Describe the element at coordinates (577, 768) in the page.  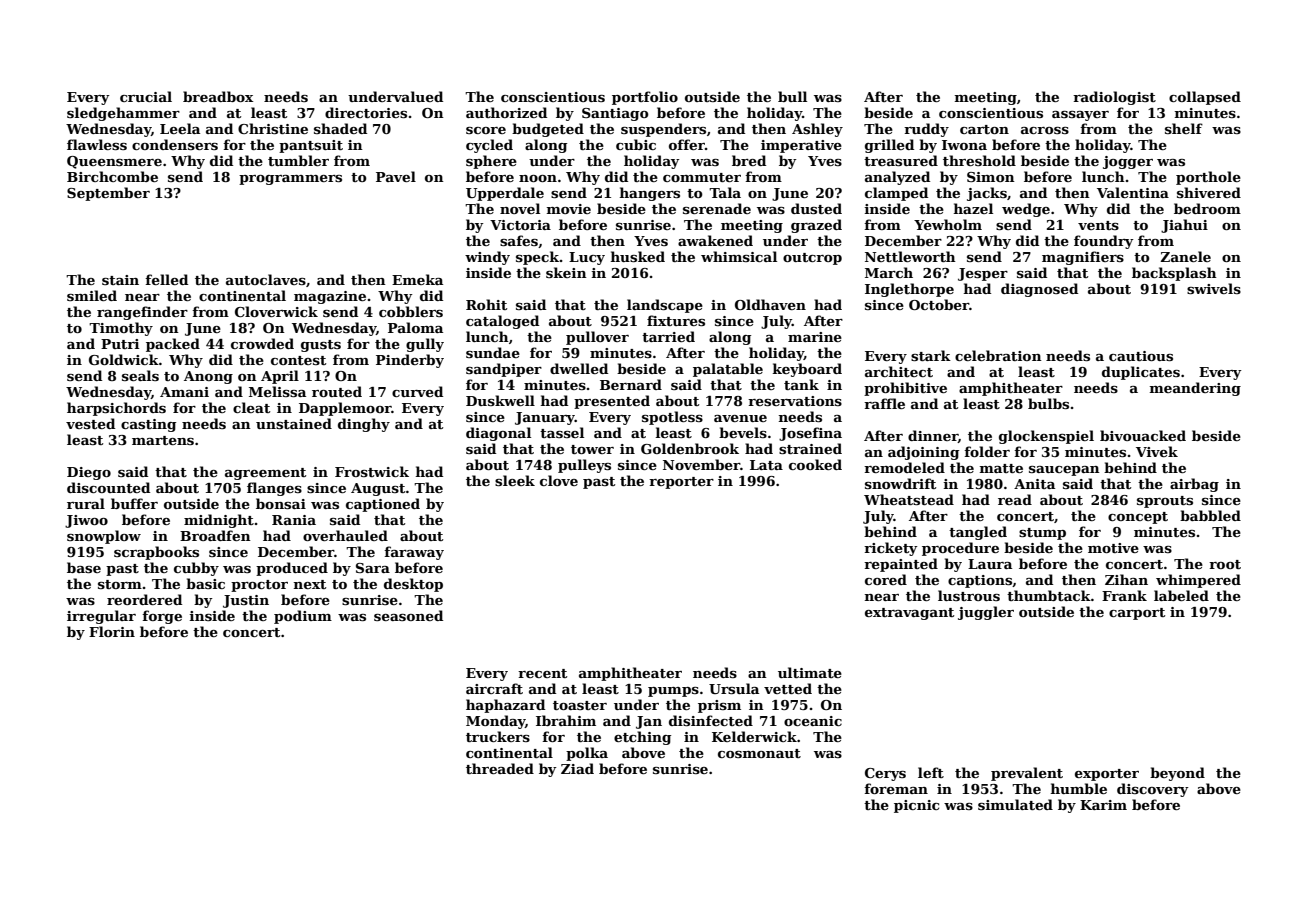
I see `Ziad` at that location.
